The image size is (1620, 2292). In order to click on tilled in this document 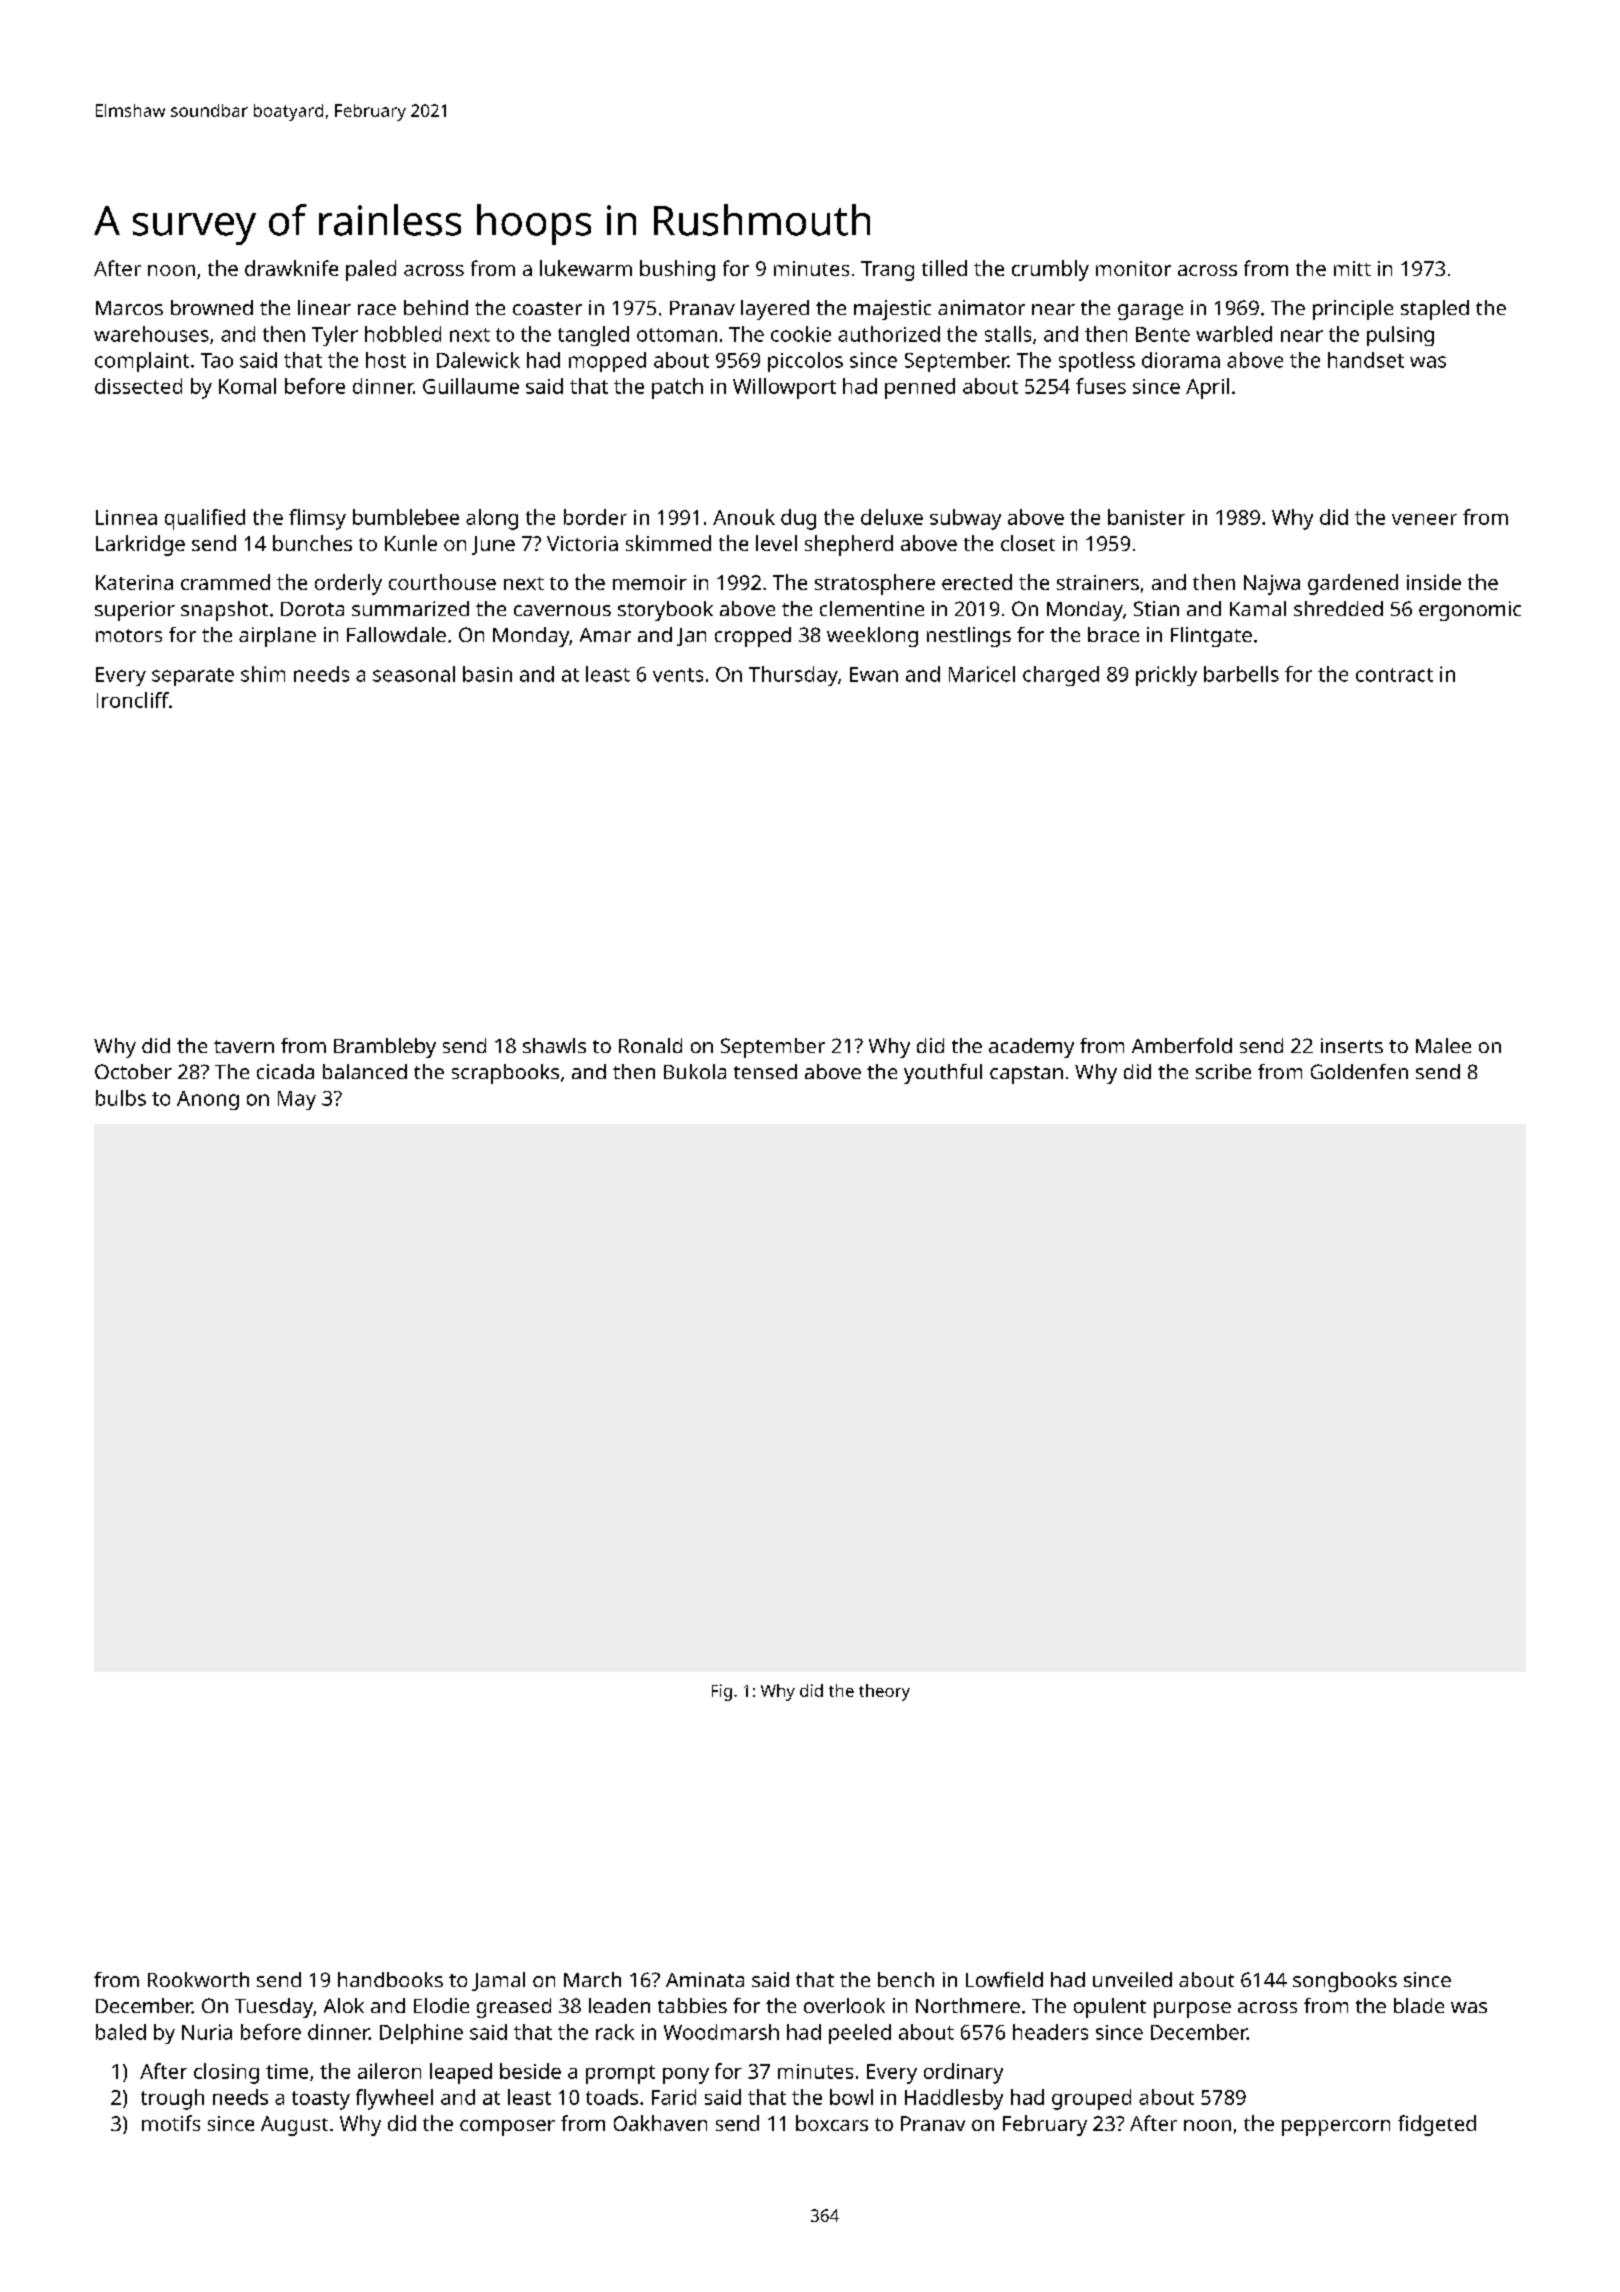, I will do `click(944, 268)`.
